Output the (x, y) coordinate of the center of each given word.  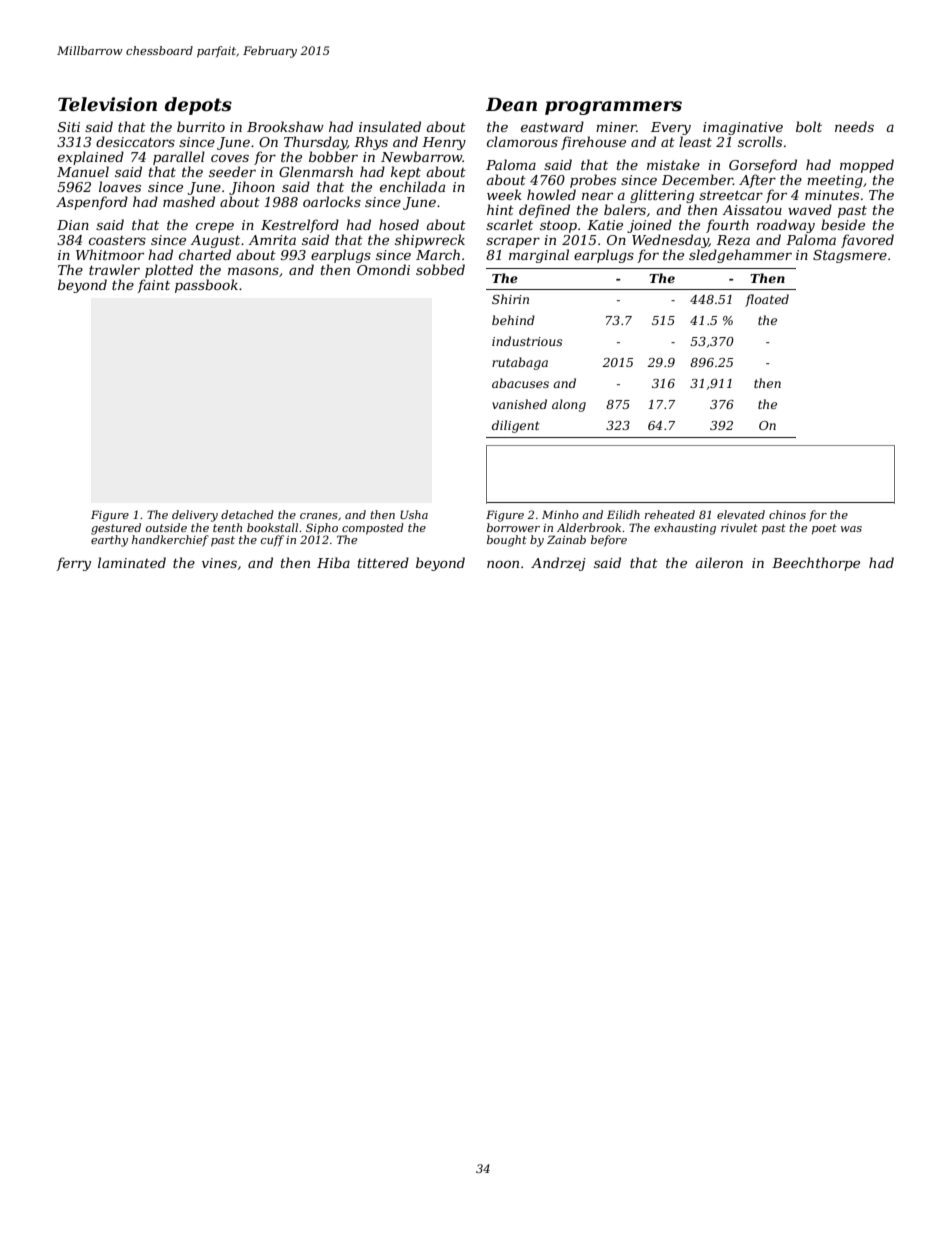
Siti (69, 127)
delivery (195, 516)
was (851, 529)
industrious (527, 341)
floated (767, 300)
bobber (333, 156)
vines (219, 563)
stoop (558, 227)
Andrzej (558, 564)
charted (205, 254)
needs (854, 126)
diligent (516, 426)
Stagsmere (850, 256)
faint (153, 286)
